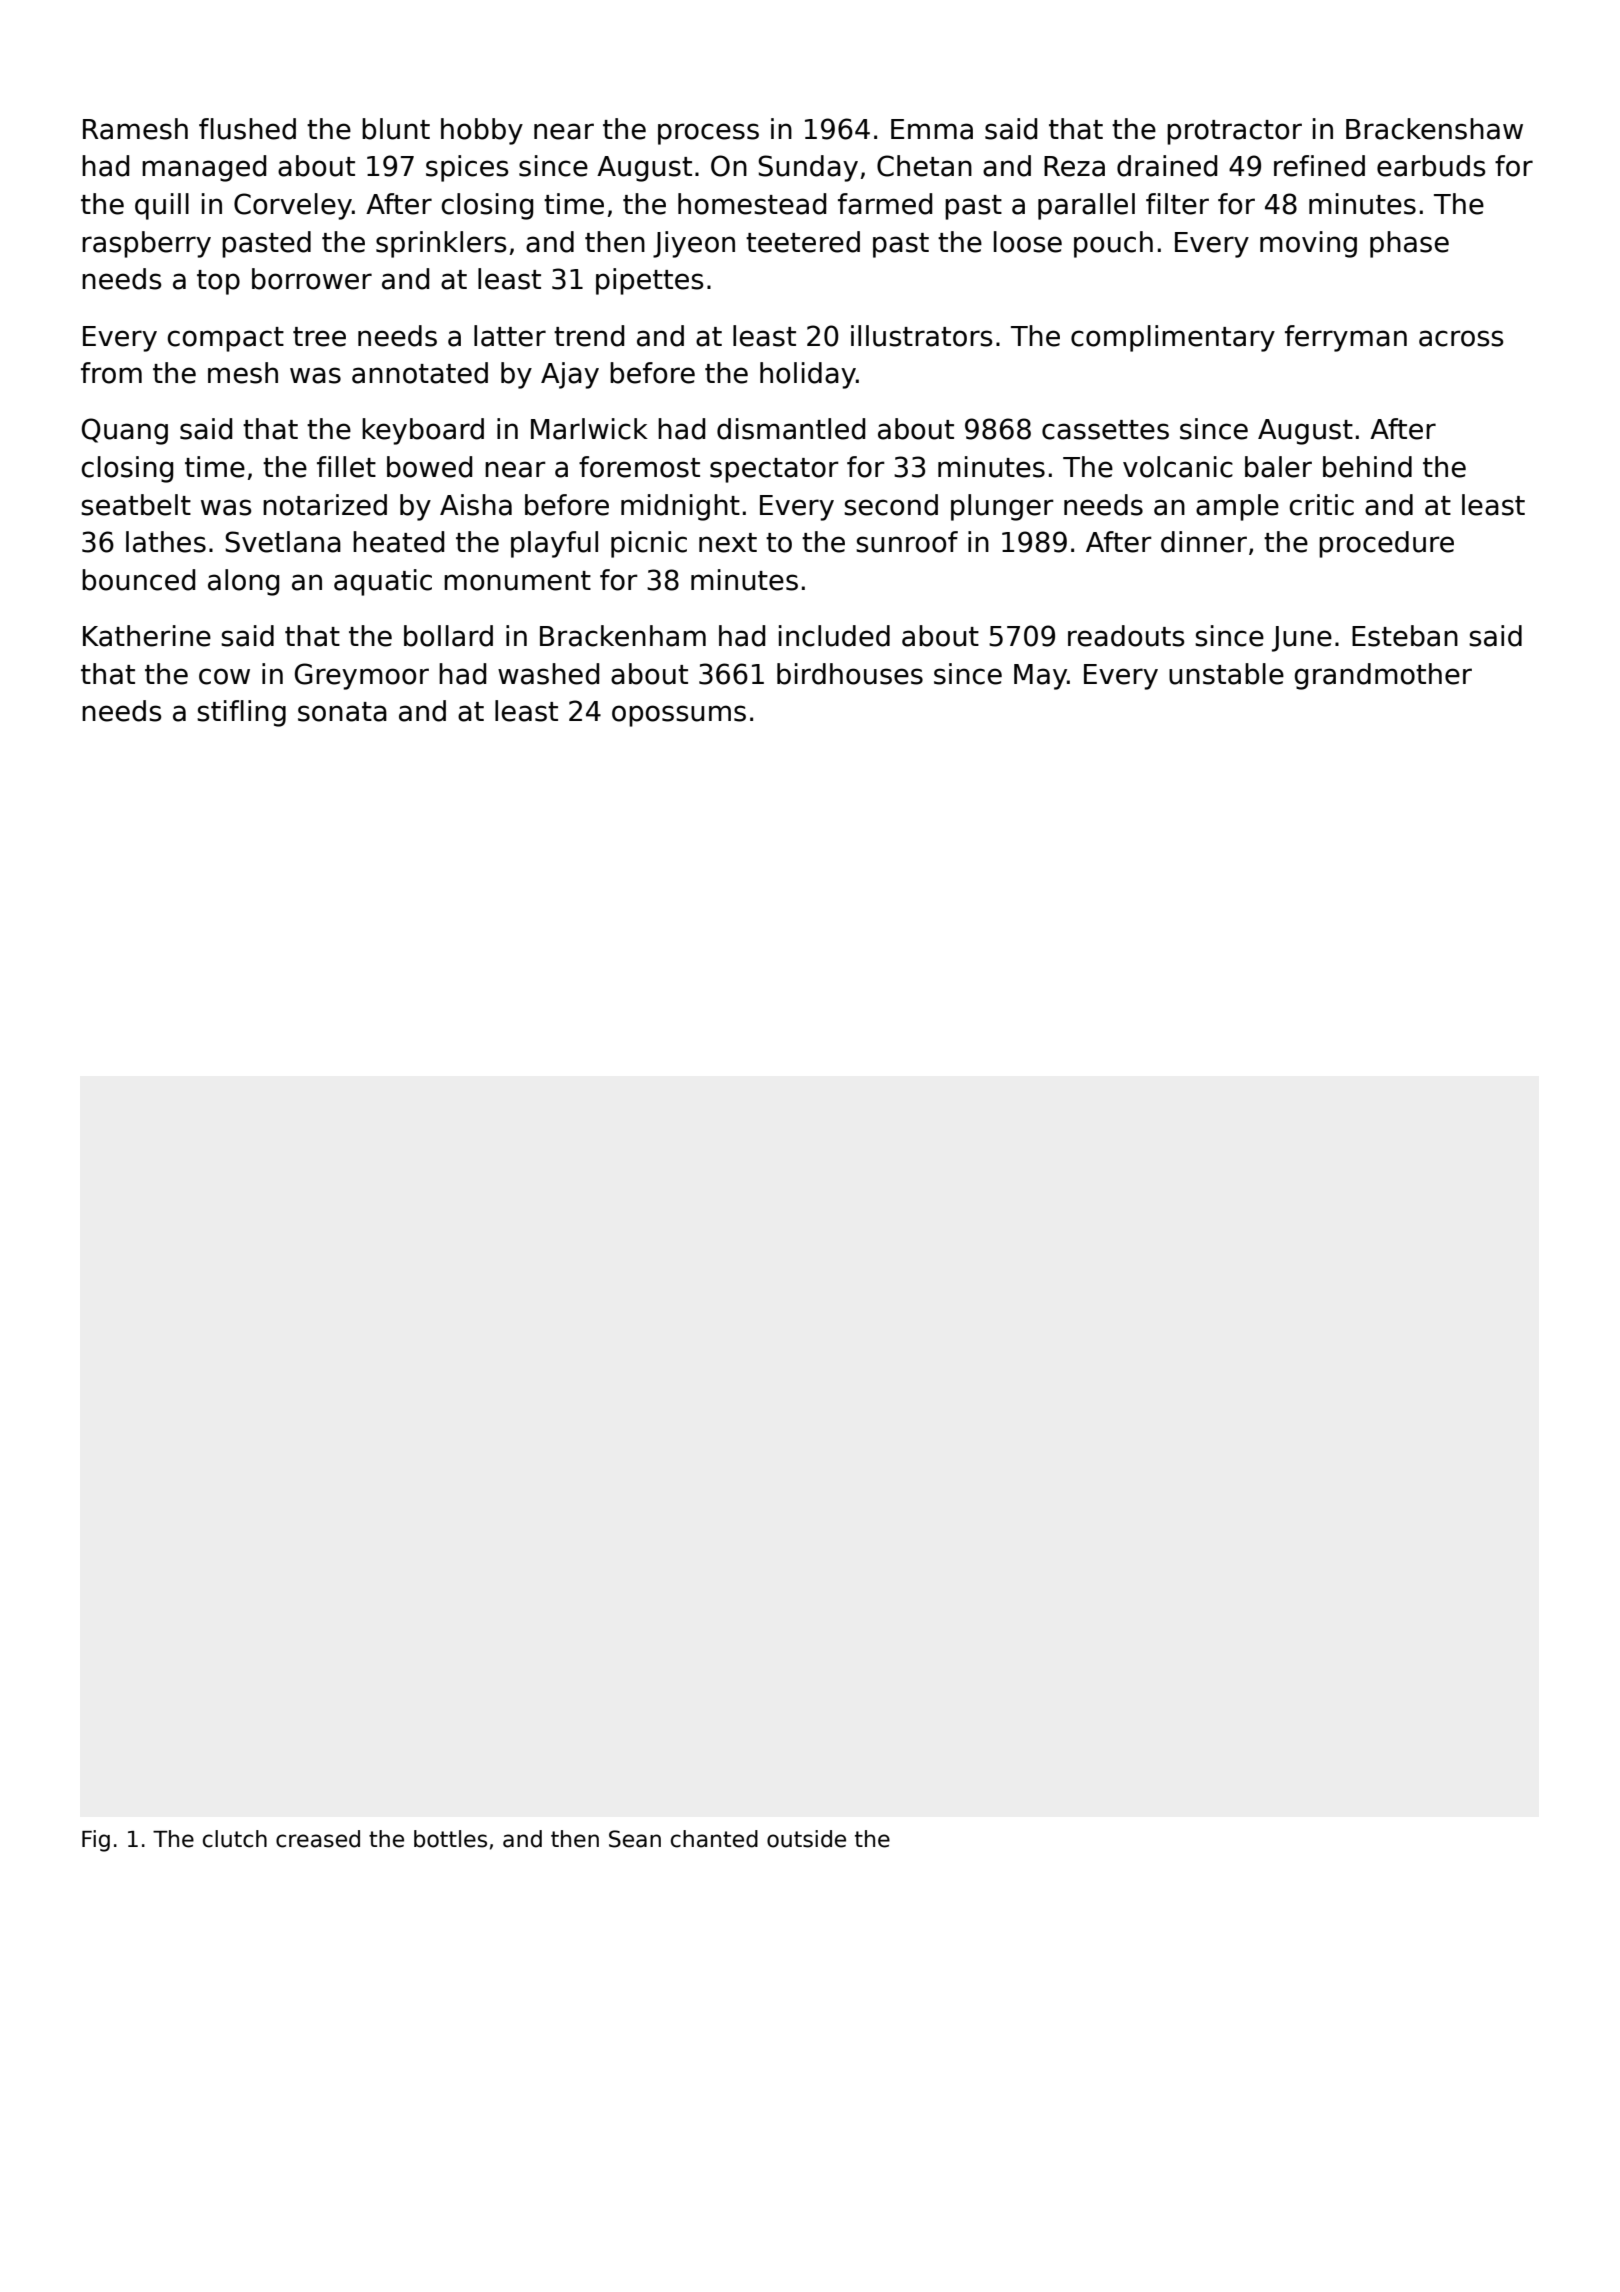 Image resolution: width=1620 pixels, height=2292 pixels. Describe the element at coordinates (1321, 505) in the screenshot. I see `critic` at that location.
